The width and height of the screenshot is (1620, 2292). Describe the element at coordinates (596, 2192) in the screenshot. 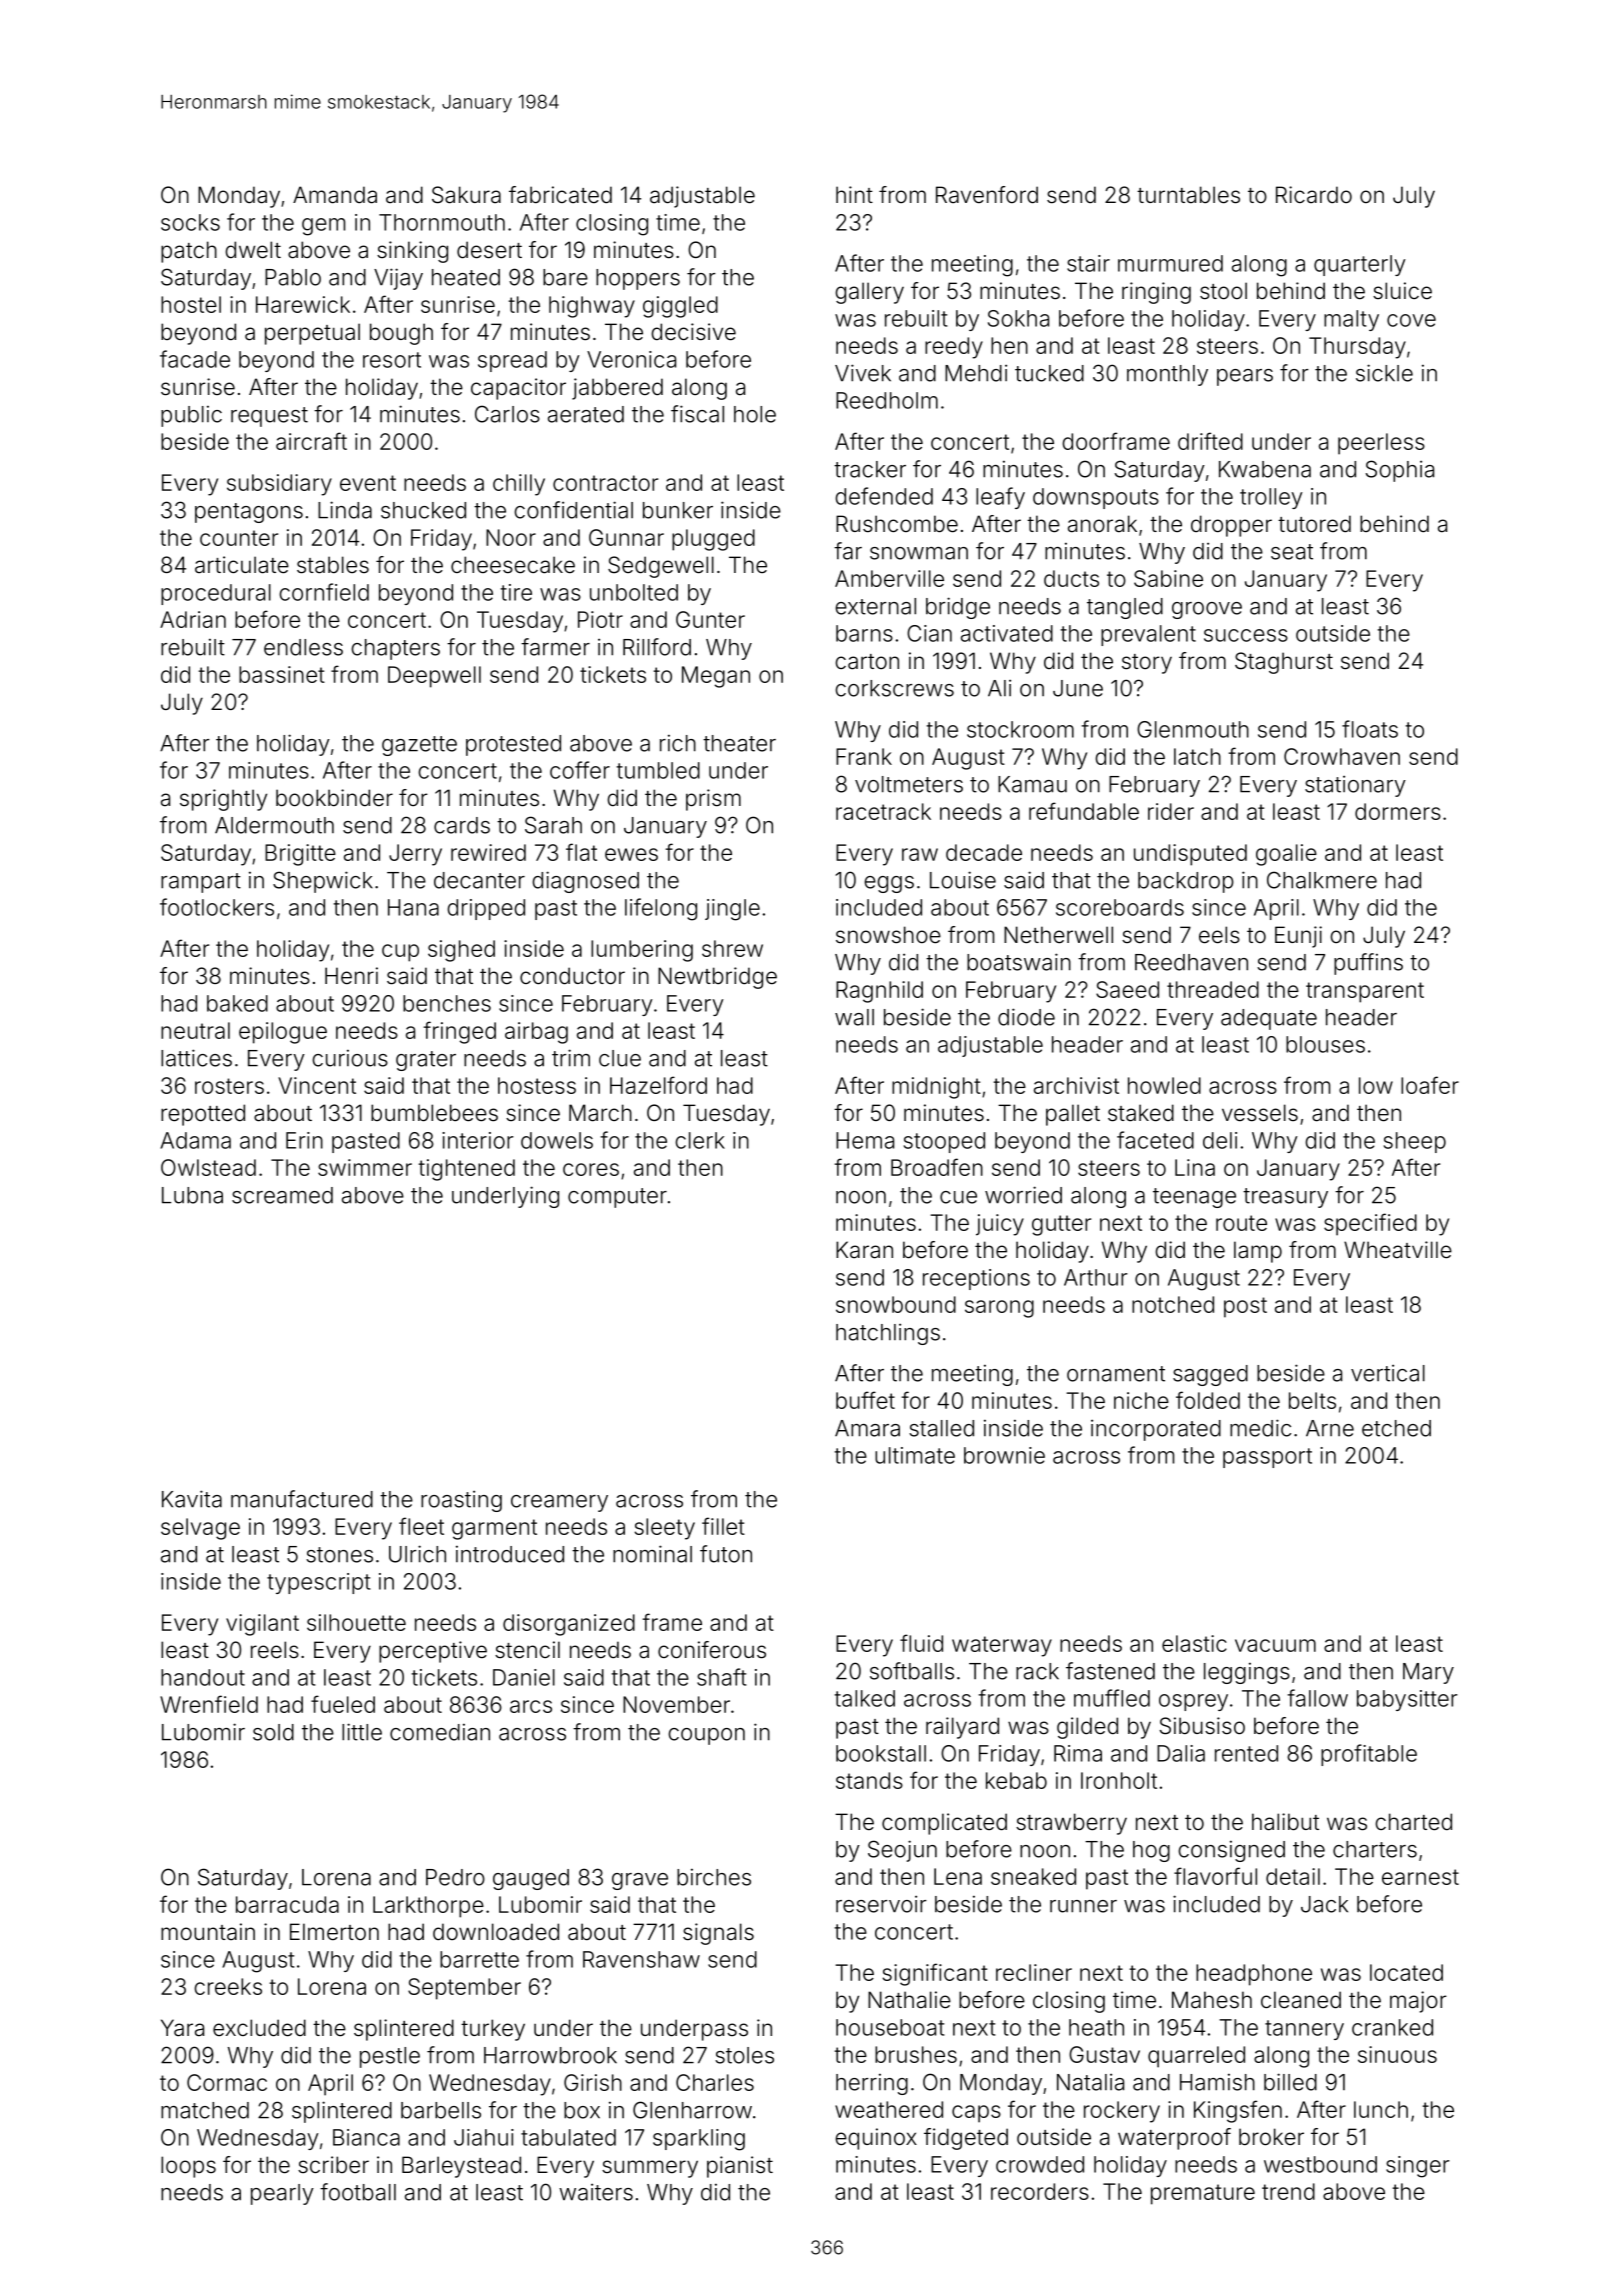

I see `waiters` at that location.
